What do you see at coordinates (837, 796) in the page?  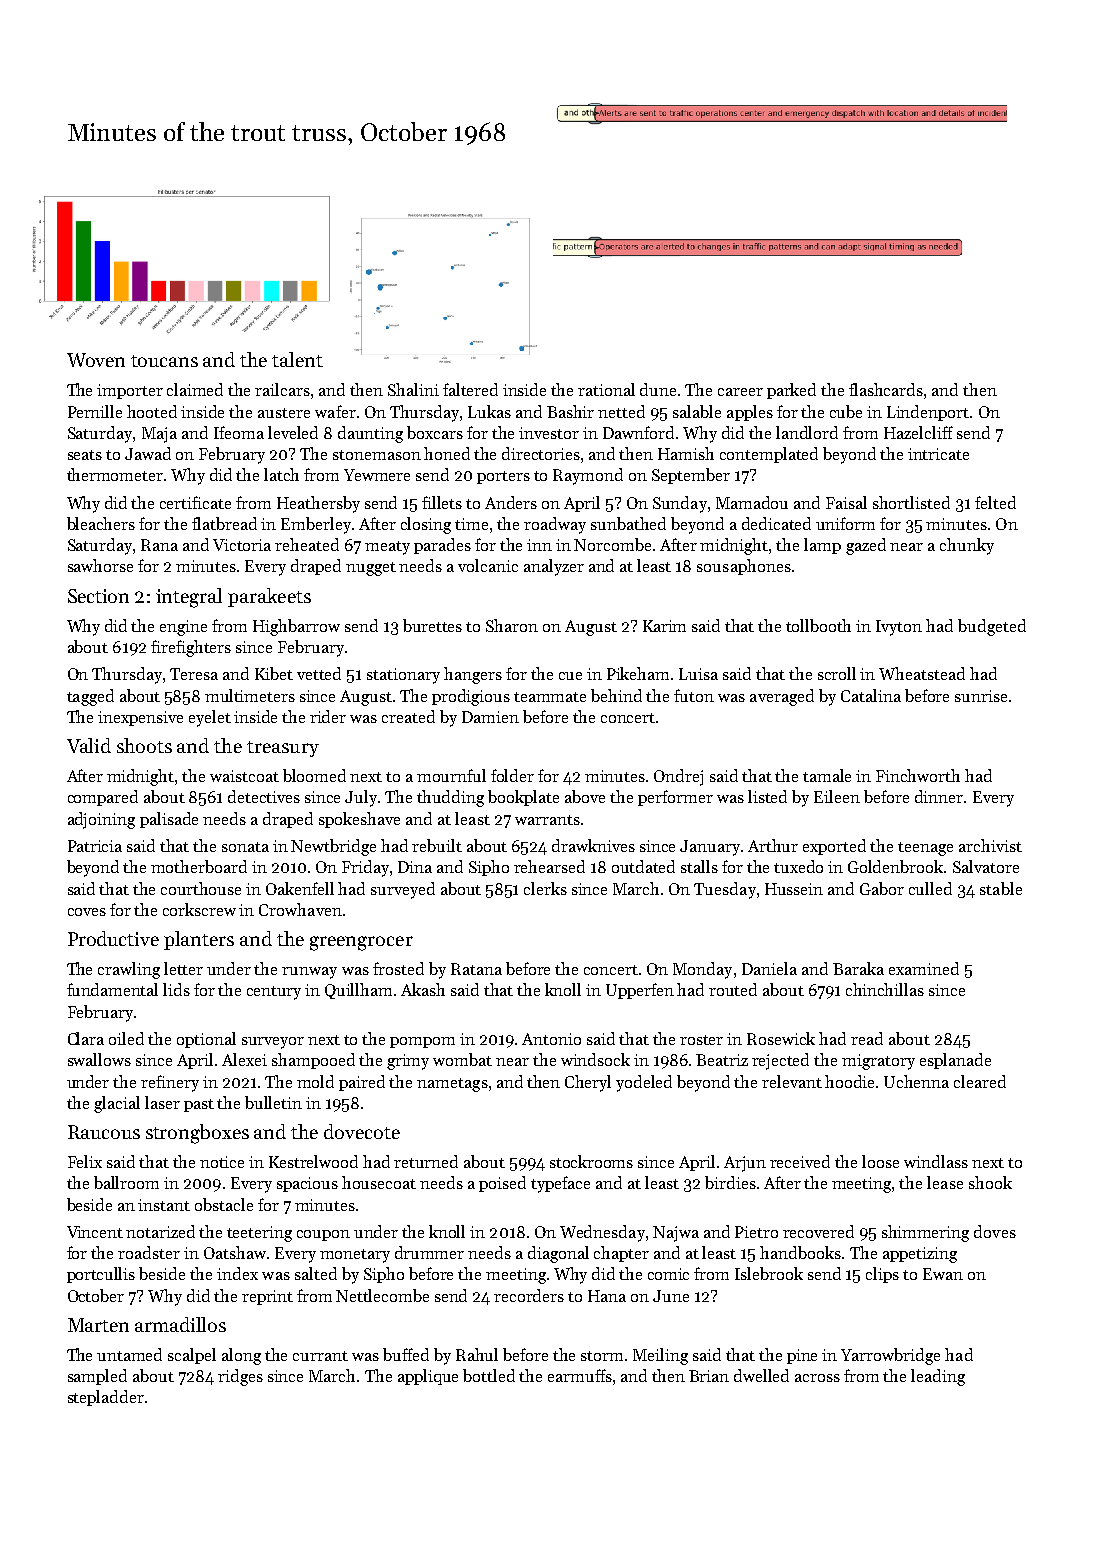 I see `Eileen` at bounding box center [837, 796].
